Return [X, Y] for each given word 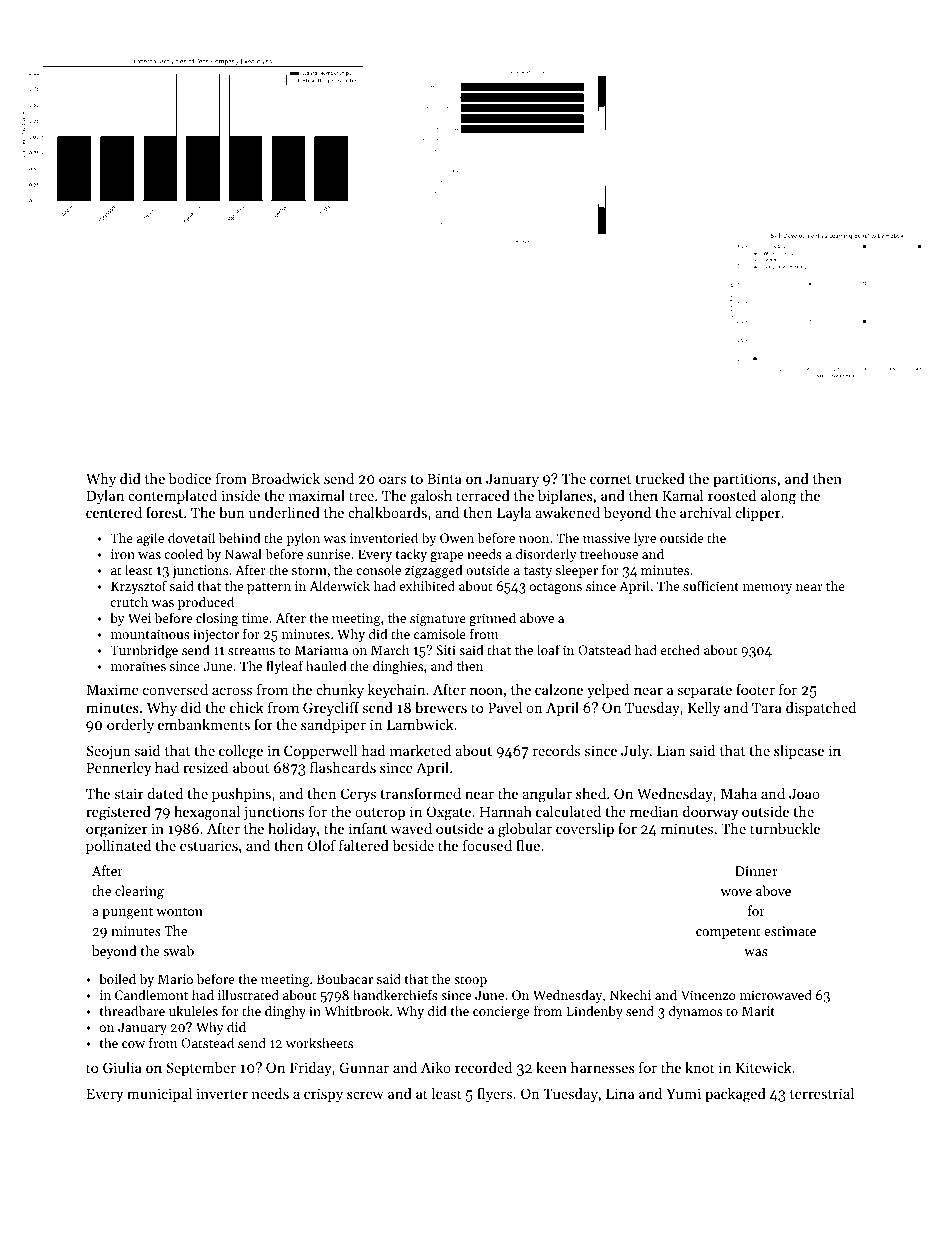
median [654, 811]
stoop [470, 981]
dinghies [398, 667]
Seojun [108, 752]
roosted [732, 495]
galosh [431, 497]
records [556, 750]
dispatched [821, 709]
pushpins [241, 795]
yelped [608, 691]
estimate [790, 931]
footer [755, 689]
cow [133, 1044]
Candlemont [151, 994]
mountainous [150, 634]
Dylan [105, 497]
